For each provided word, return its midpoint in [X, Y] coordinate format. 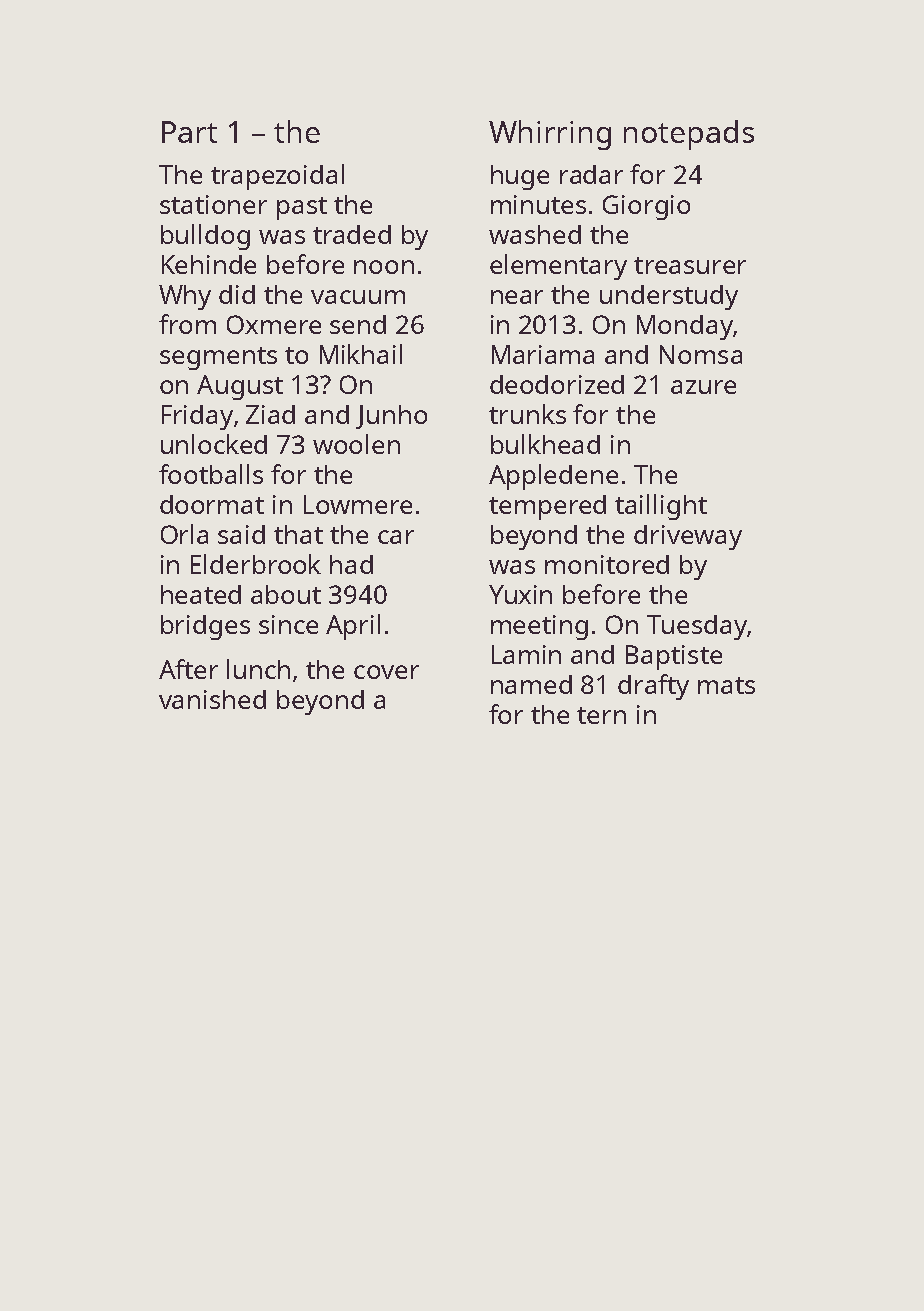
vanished [212, 699]
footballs [211, 474]
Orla [184, 534]
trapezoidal [277, 177]
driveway [688, 537]
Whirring [550, 135]
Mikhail [361, 354]
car [396, 537]
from [187, 324]
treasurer [690, 265]
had [351, 564]
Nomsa [701, 354]
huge [520, 177]
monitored [607, 564]
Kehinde [209, 264]
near [517, 297]
